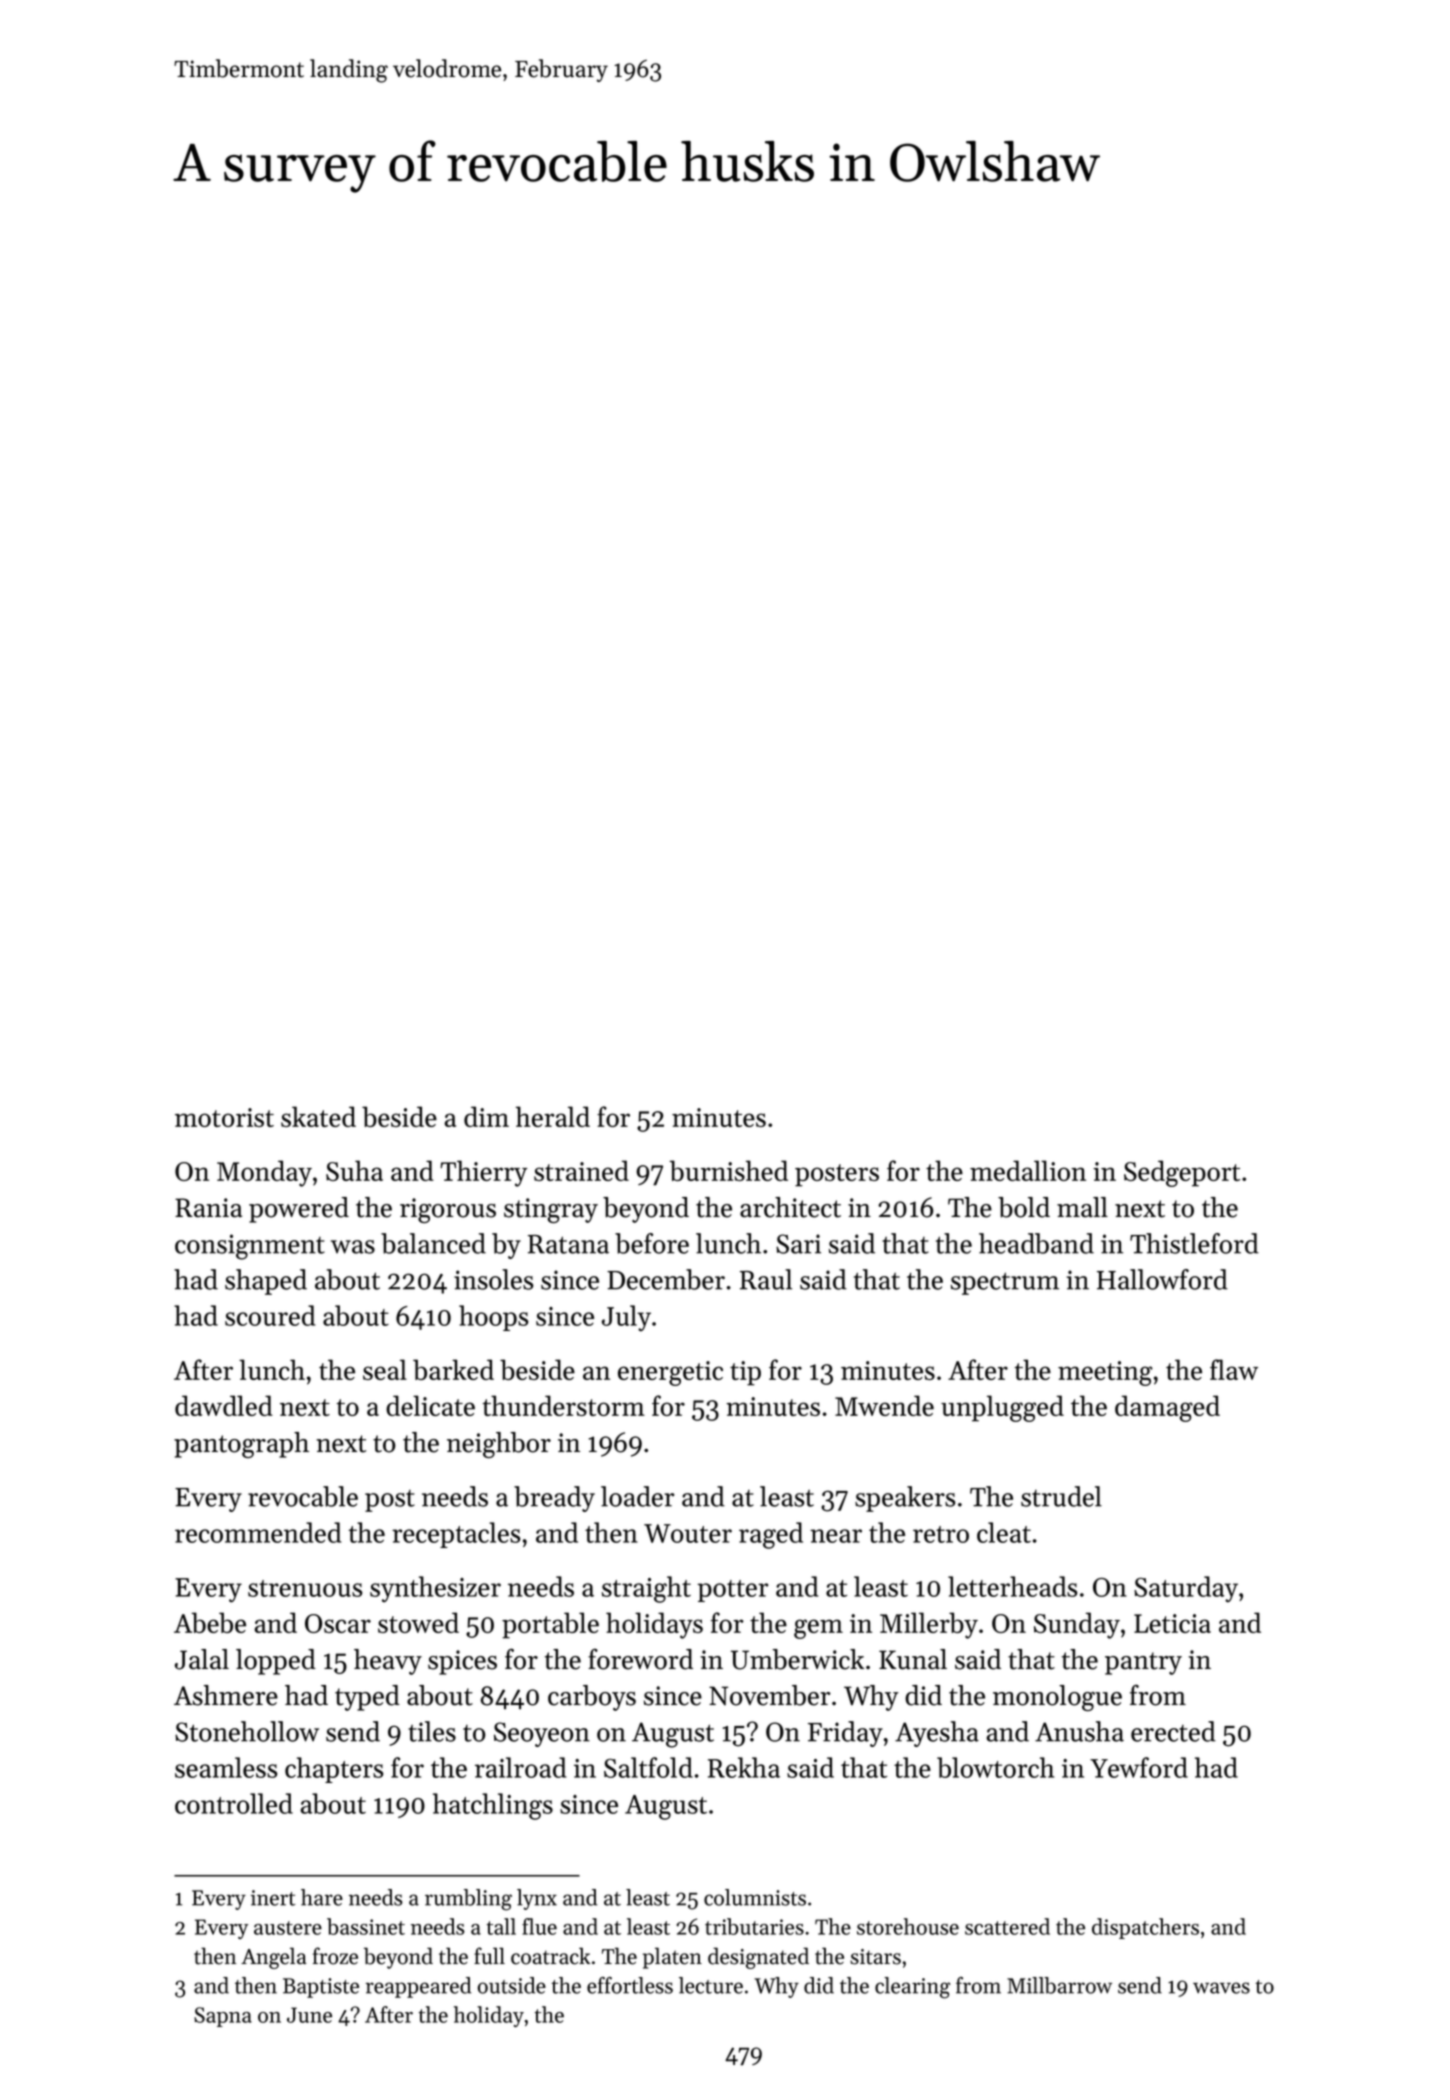 The width and height of the screenshot is (1450, 2100). I want to click on June, so click(309, 2015).
